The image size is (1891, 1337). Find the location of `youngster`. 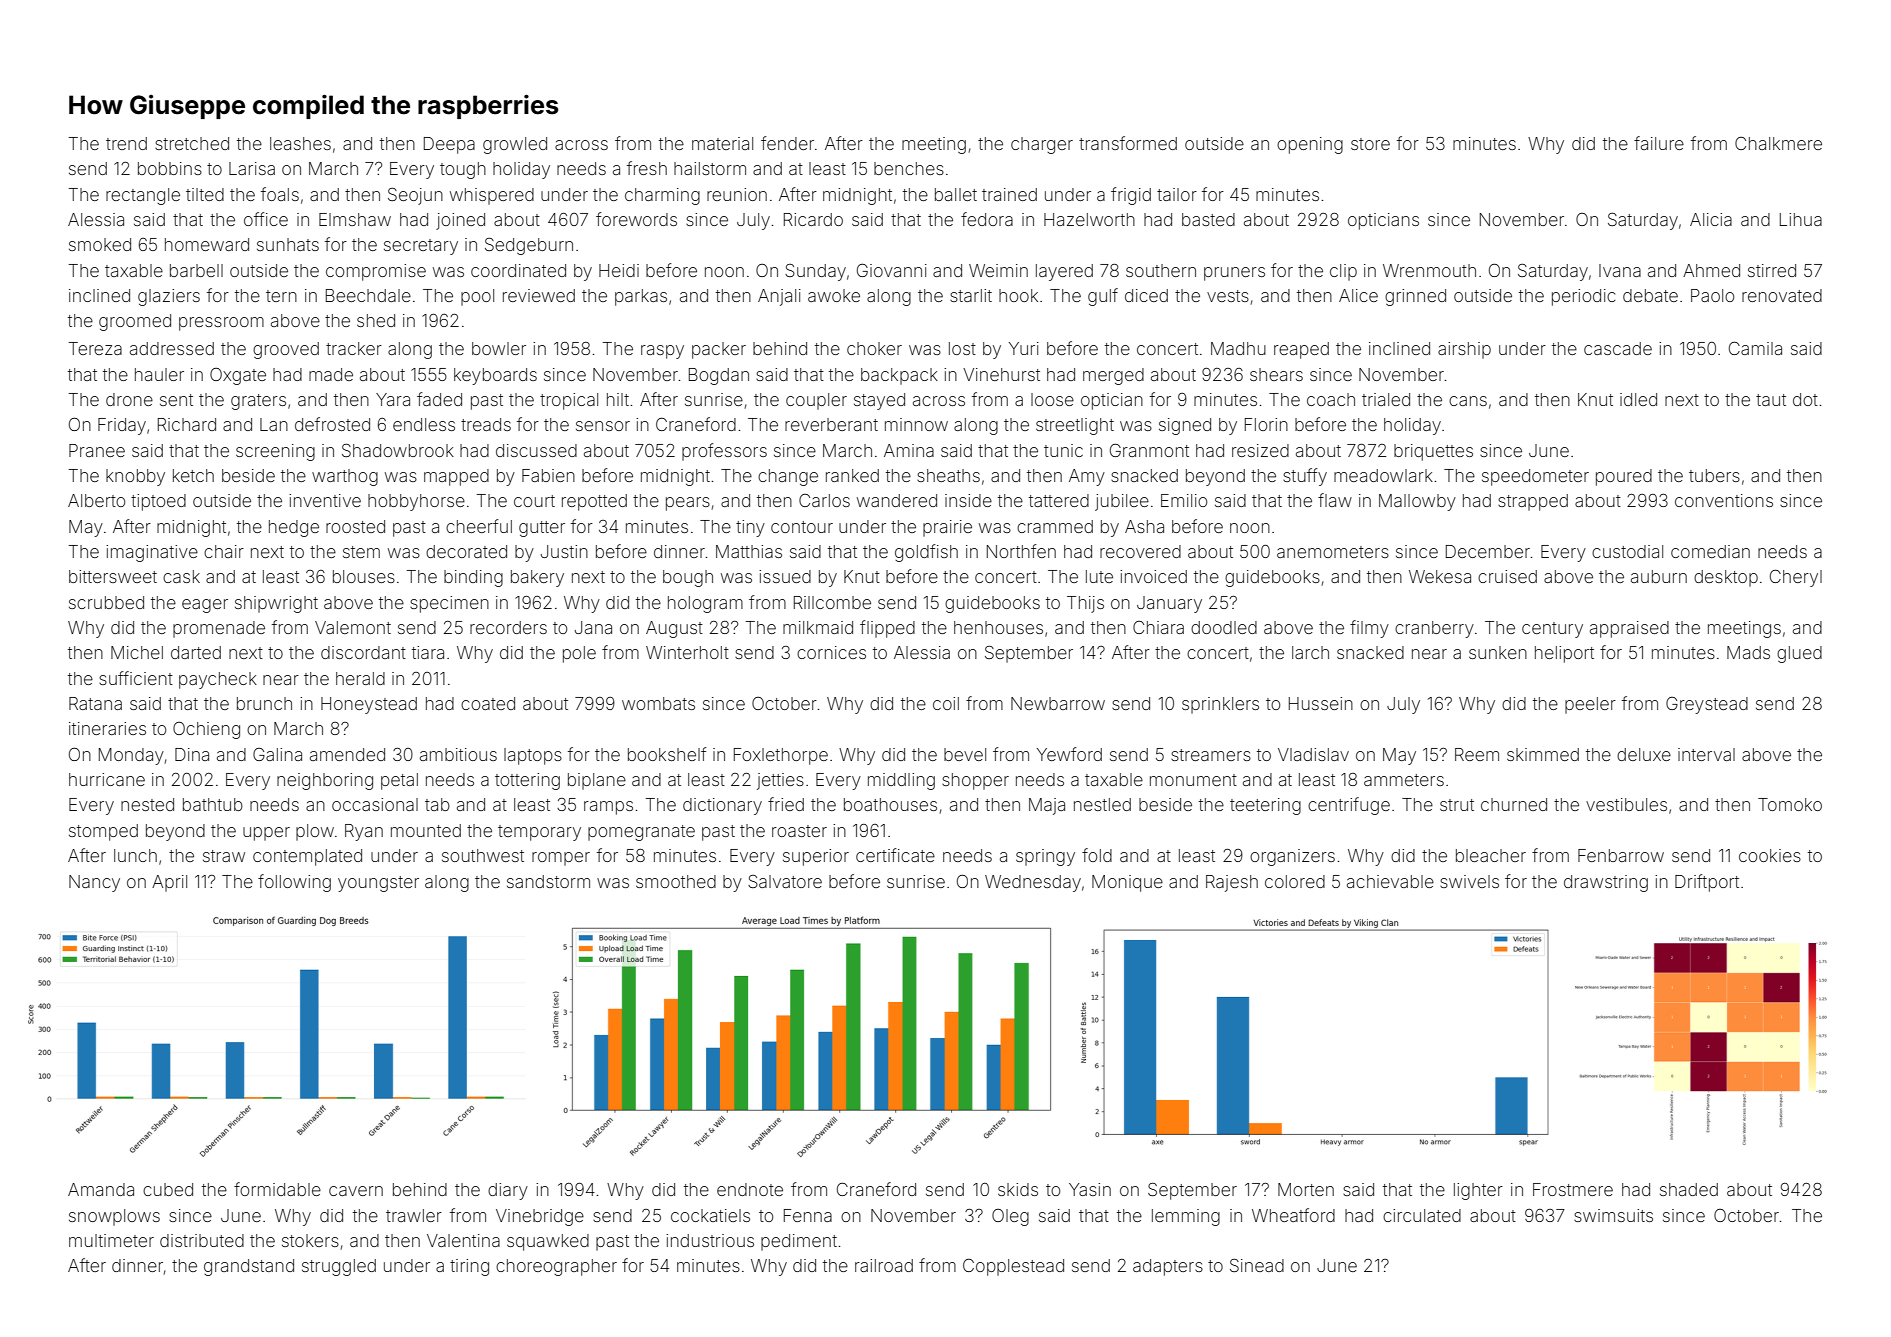

youngster is located at coordinates (378, 884).
